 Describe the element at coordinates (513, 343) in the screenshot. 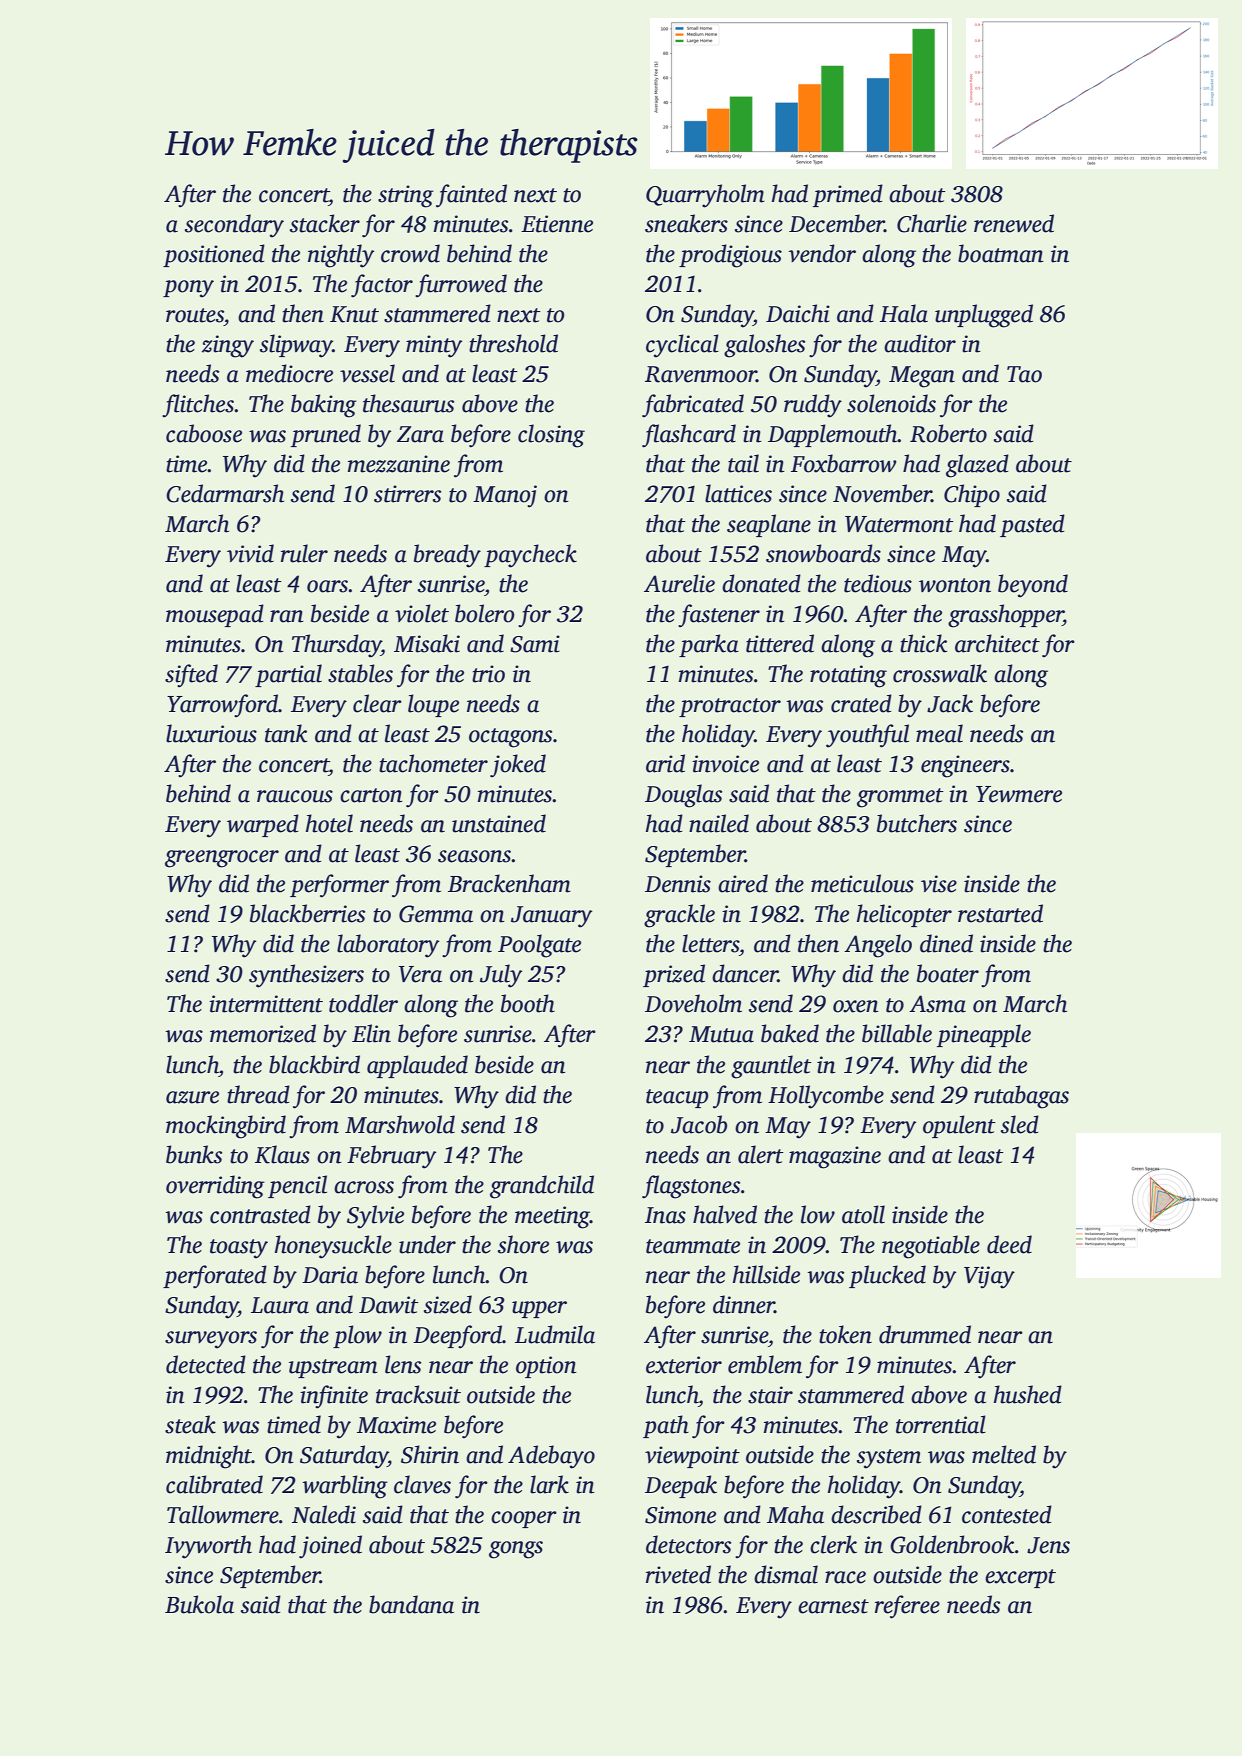

I see `threshold` at that location.
